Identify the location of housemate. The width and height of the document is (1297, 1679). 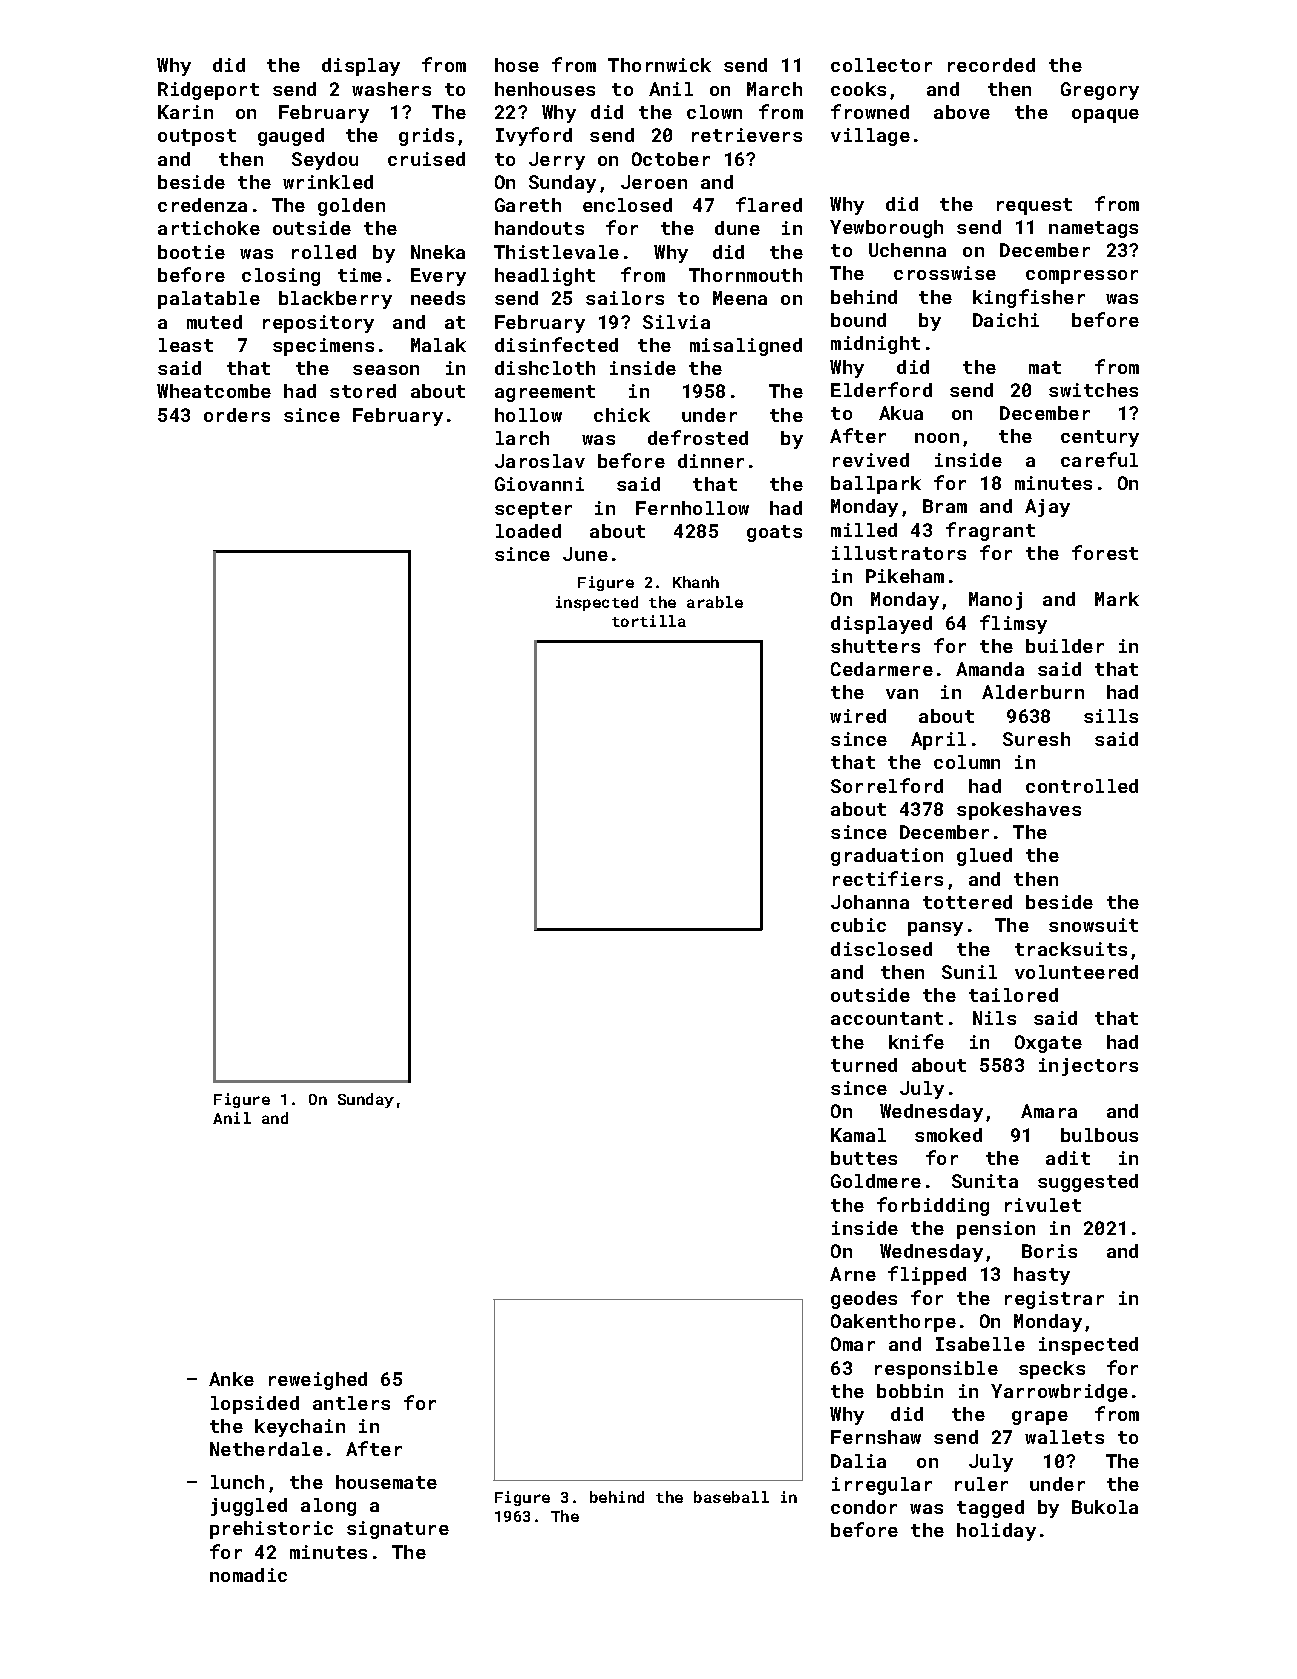
(386, 1482).
